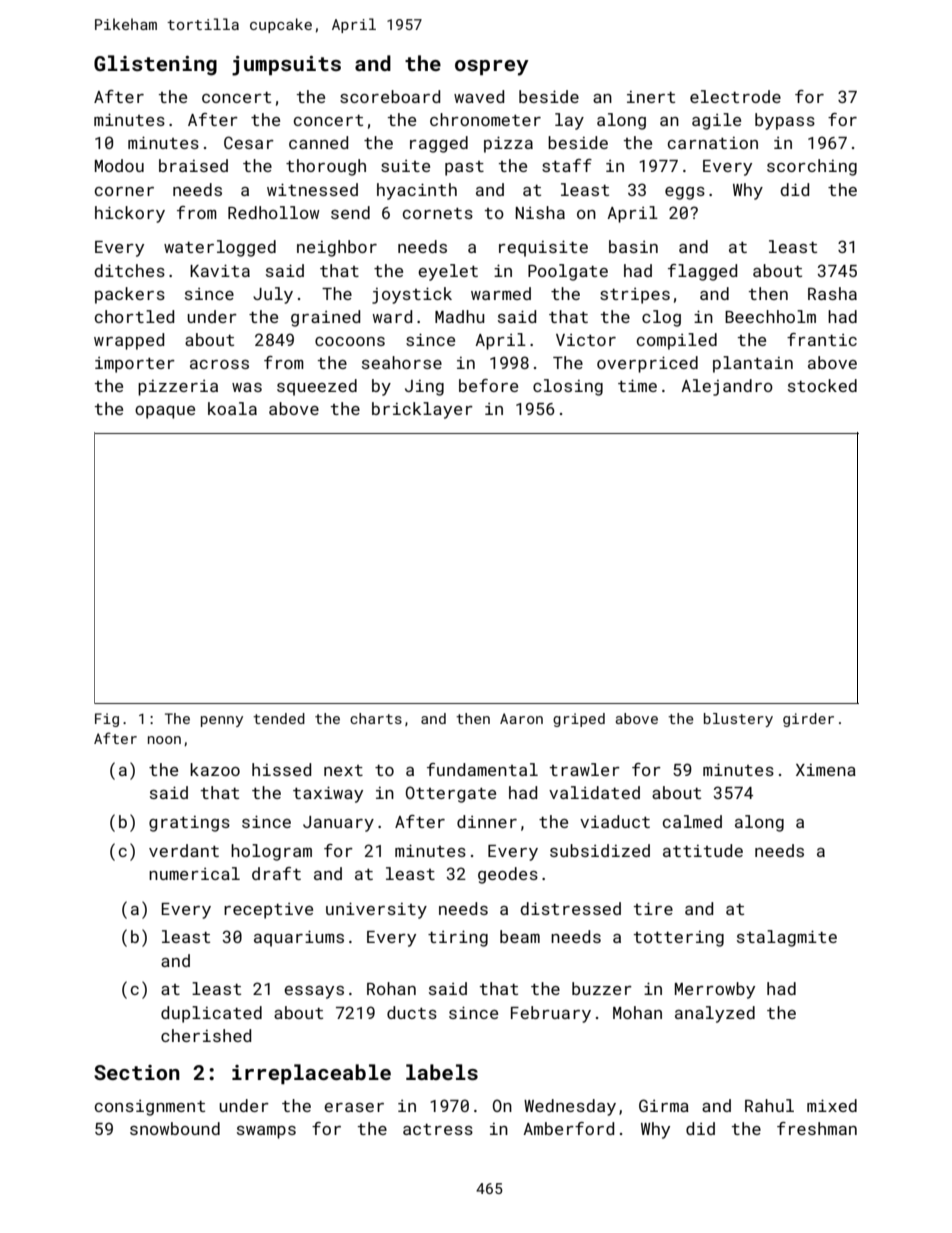 The image size is (952, 1233). Describe the element at coordinates (492, 68) in the screenshot. I see `osprey` at that location.
